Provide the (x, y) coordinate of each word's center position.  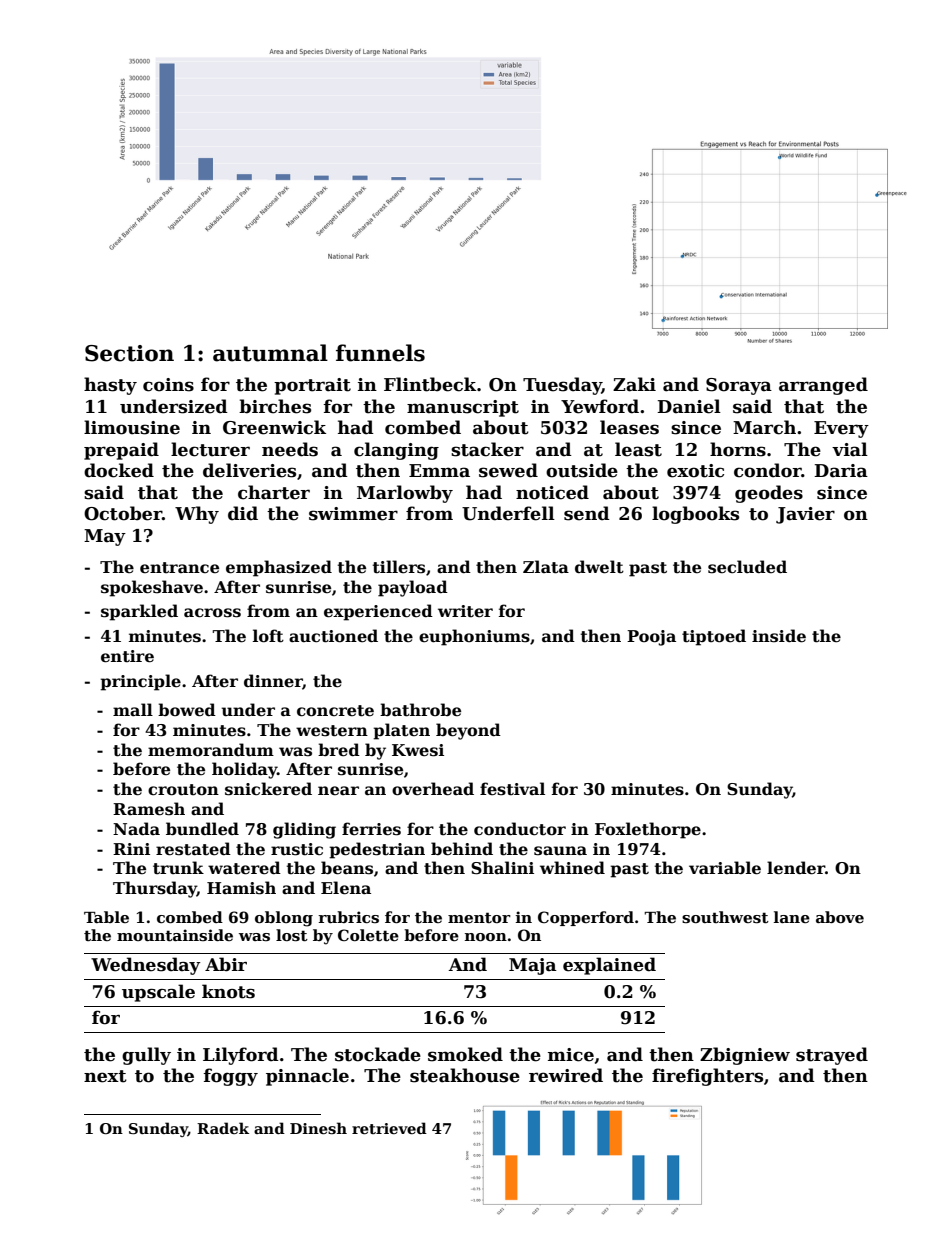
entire (127, 656)
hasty (110, 386)
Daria (841, 471)
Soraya (739, 386)
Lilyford (241, 1056)
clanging (396, 451)
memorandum (211, 750)
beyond (468, 731)
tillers (399, 567)
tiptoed (714, 637)
